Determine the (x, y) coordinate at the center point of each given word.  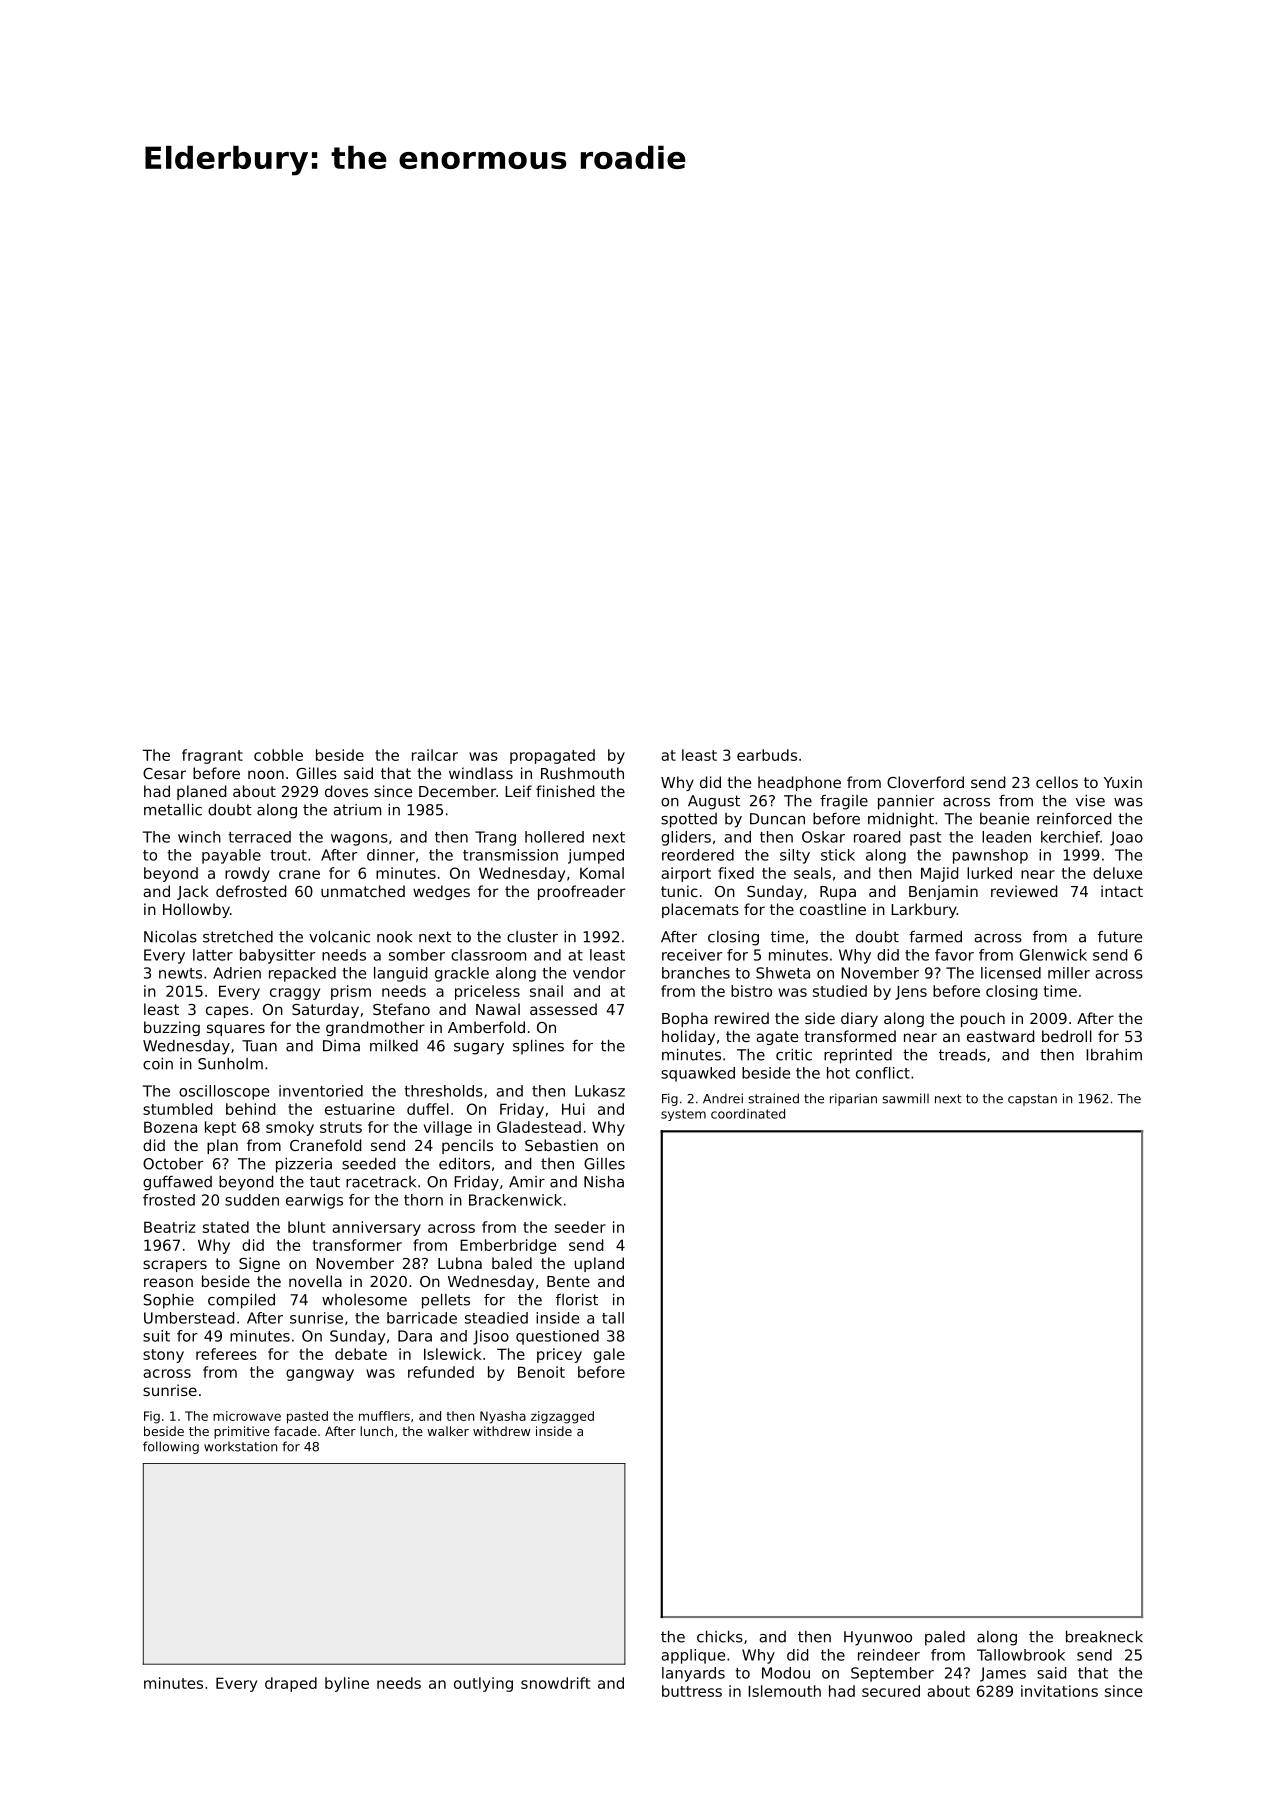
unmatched (363, 891)
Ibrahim (1114, 1055)
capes (227, 1012)
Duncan (777, 819)
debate (361, 1354)
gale (609, 1355)
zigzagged (562, 1417)
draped (291, 1684)
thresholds (443, 1091)
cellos (1057, 782)
